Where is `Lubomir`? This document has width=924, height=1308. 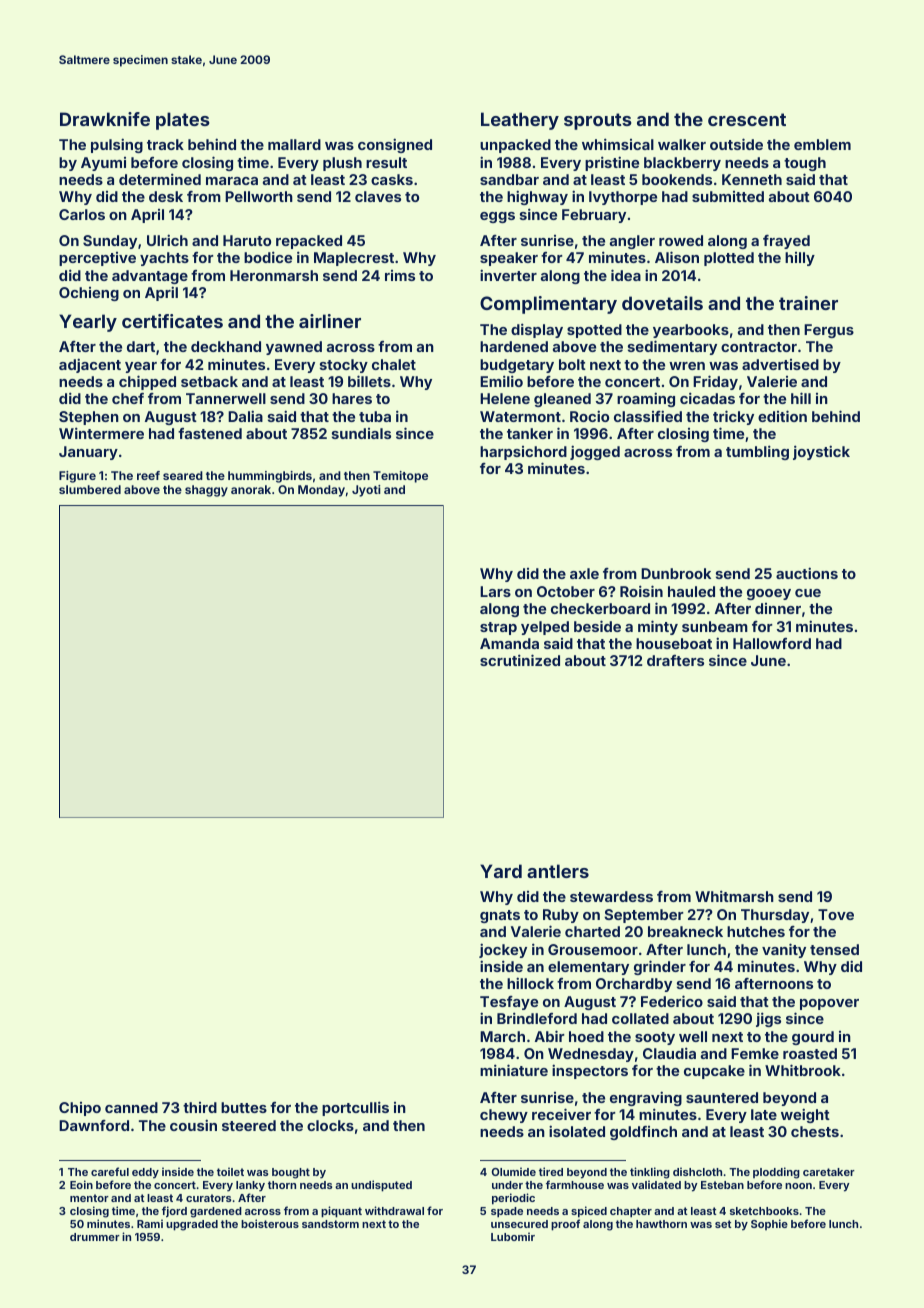 Lubomir is located at coordinates (513, 1236).
